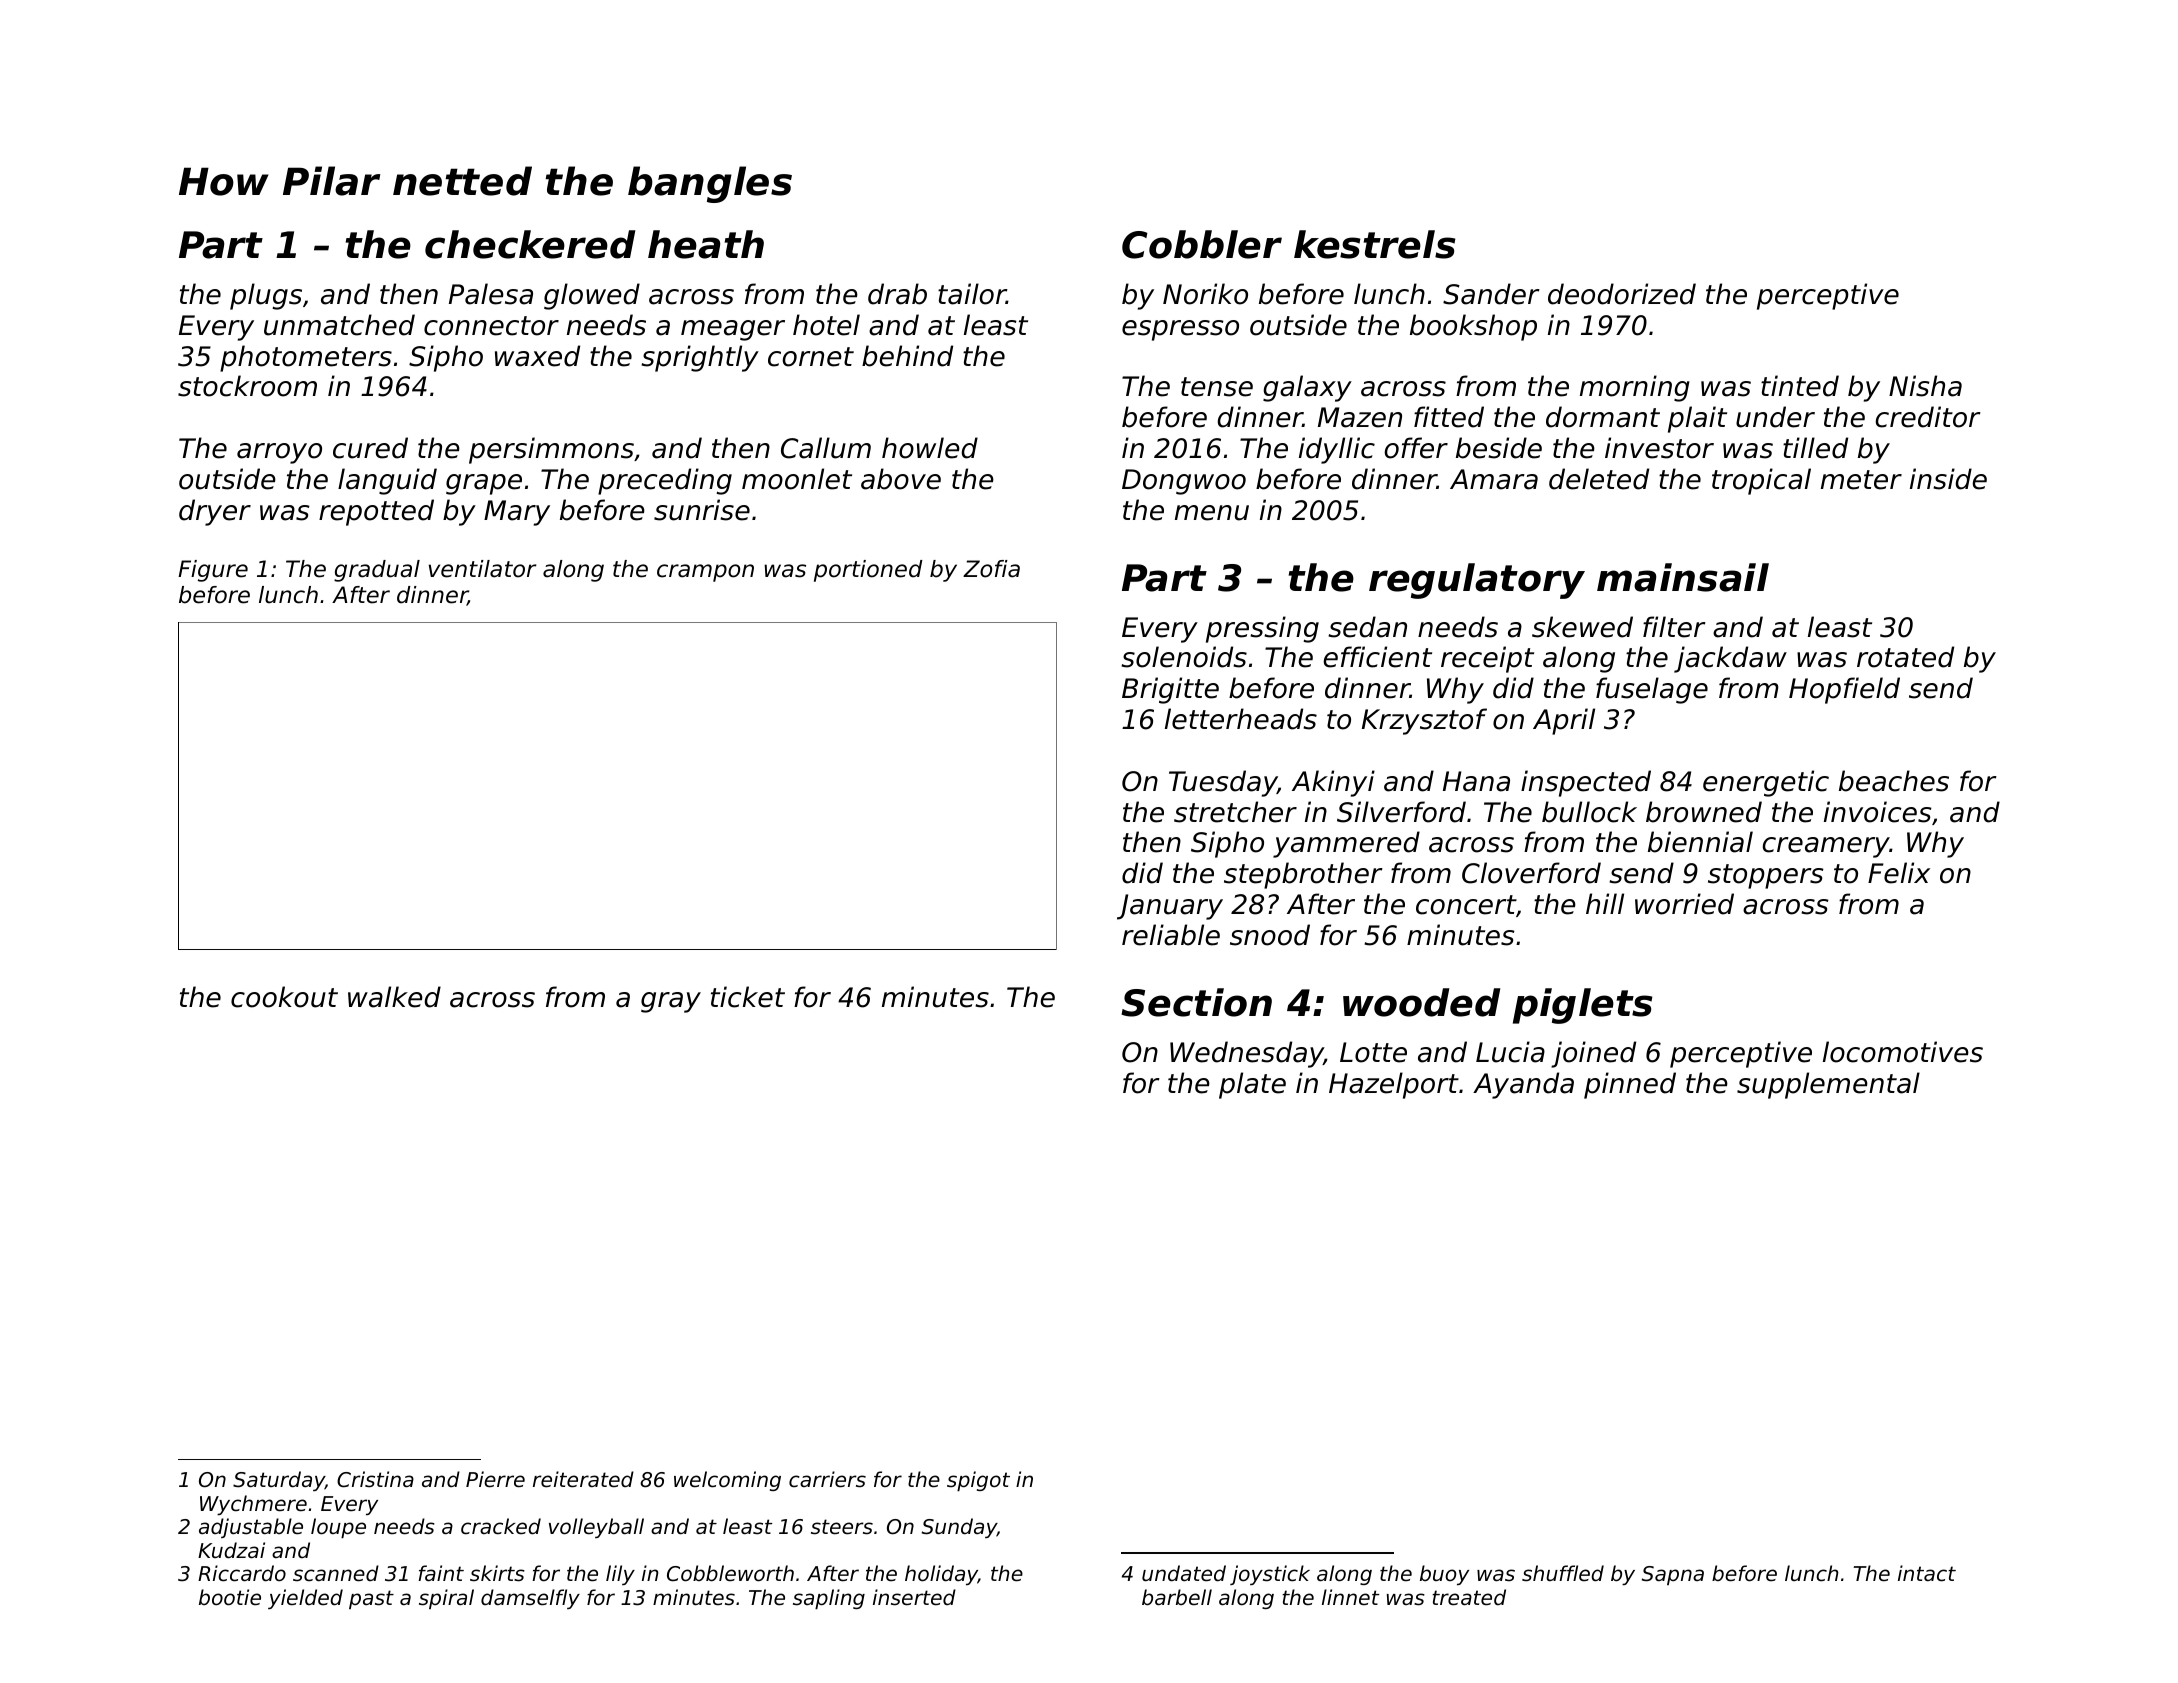 This page has width=2178, height=1683. I want to click on tailor, so click(972, 294).
